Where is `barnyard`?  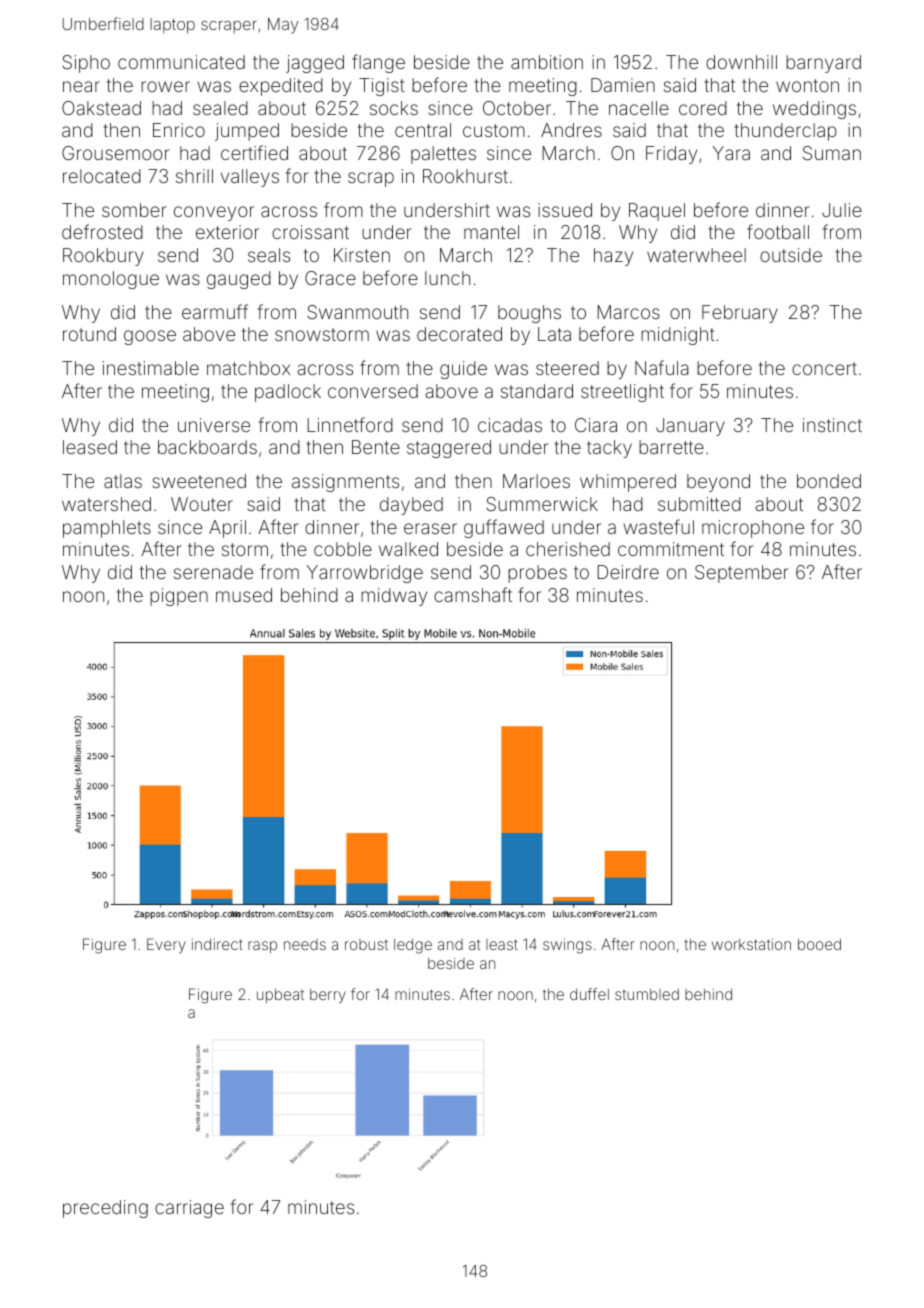 barnyard is located at coordinates (823, 64).
